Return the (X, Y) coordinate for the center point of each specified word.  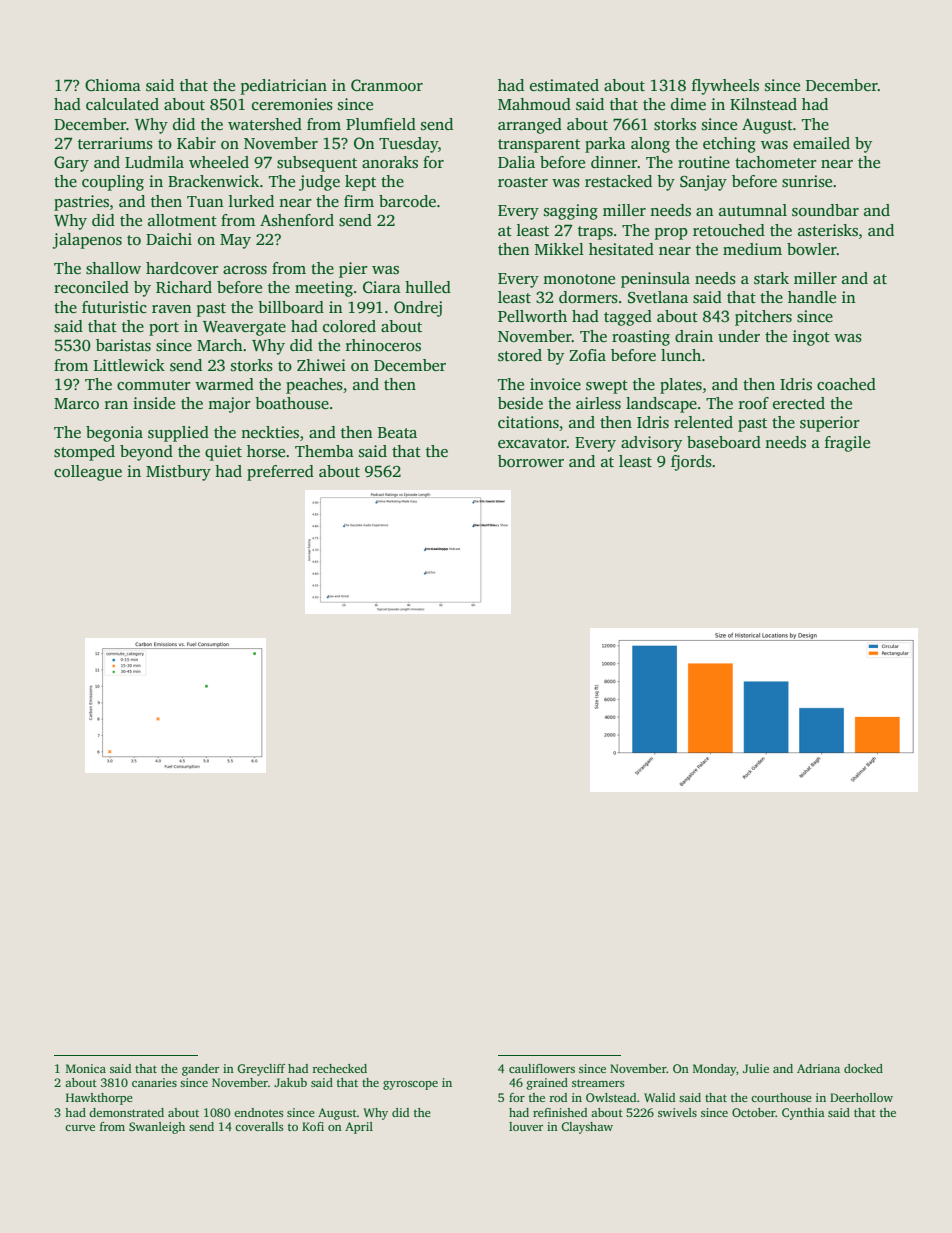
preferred (280, 473)
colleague (88, 473)
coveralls (259, 1126)
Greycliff (261, 1070)
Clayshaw (587, 1128)
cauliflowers (542, 1068)
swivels (677, 1112)
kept (360, 183)
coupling (113, 183)
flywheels (725, 87)
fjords (691, 463)
